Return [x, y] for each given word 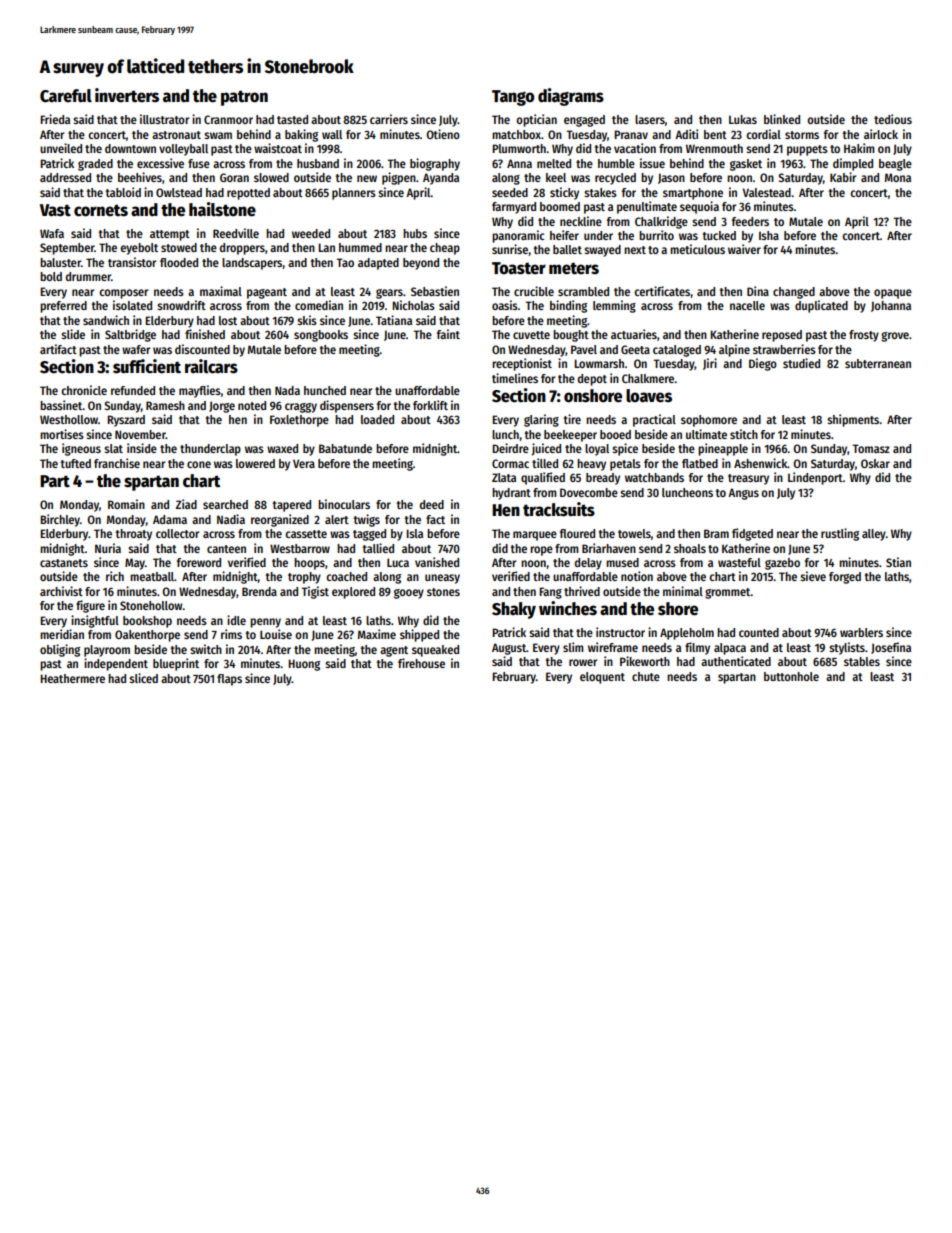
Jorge [222, 407]
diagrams [571, 97]
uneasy [442, 579]
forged [845, 578]
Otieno [443, 134]
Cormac [510, 463]
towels [634, 533]
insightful [95, 621]
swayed [602, 251]
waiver [744, 249]
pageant [267, 293]
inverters [127, 95]
